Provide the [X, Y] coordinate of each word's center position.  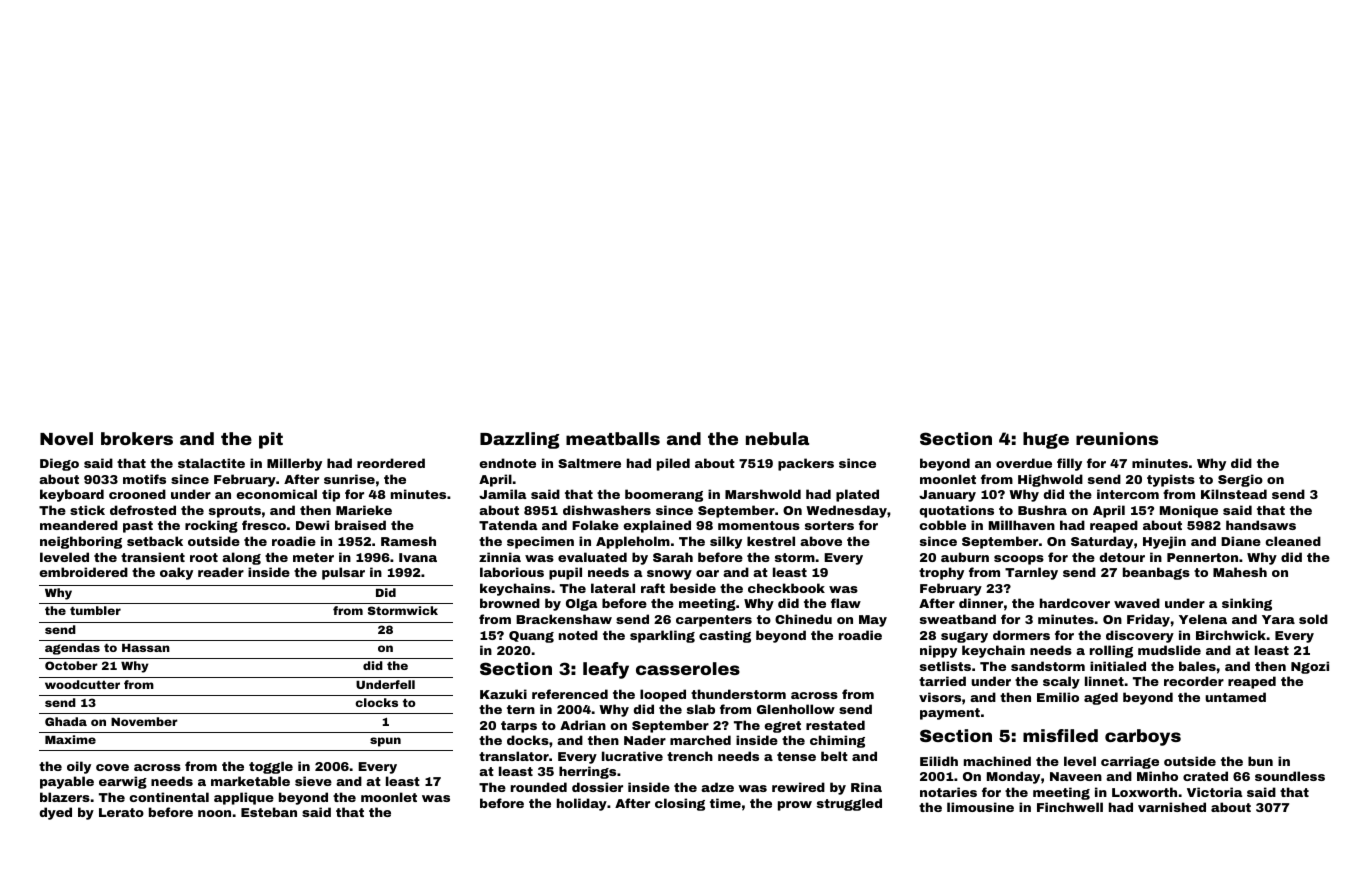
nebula [777, 438]
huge [1046, 440]
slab [701, 709]
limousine [980, 807]
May [873, 621]
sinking [1247, 604]
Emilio [1058, 697]
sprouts [235, 512]
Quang [531, 637]
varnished [1172, 807]
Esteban [269, 812]
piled [673, 464]
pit [271, 440]
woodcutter [82, 684]
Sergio [1240, 480]
